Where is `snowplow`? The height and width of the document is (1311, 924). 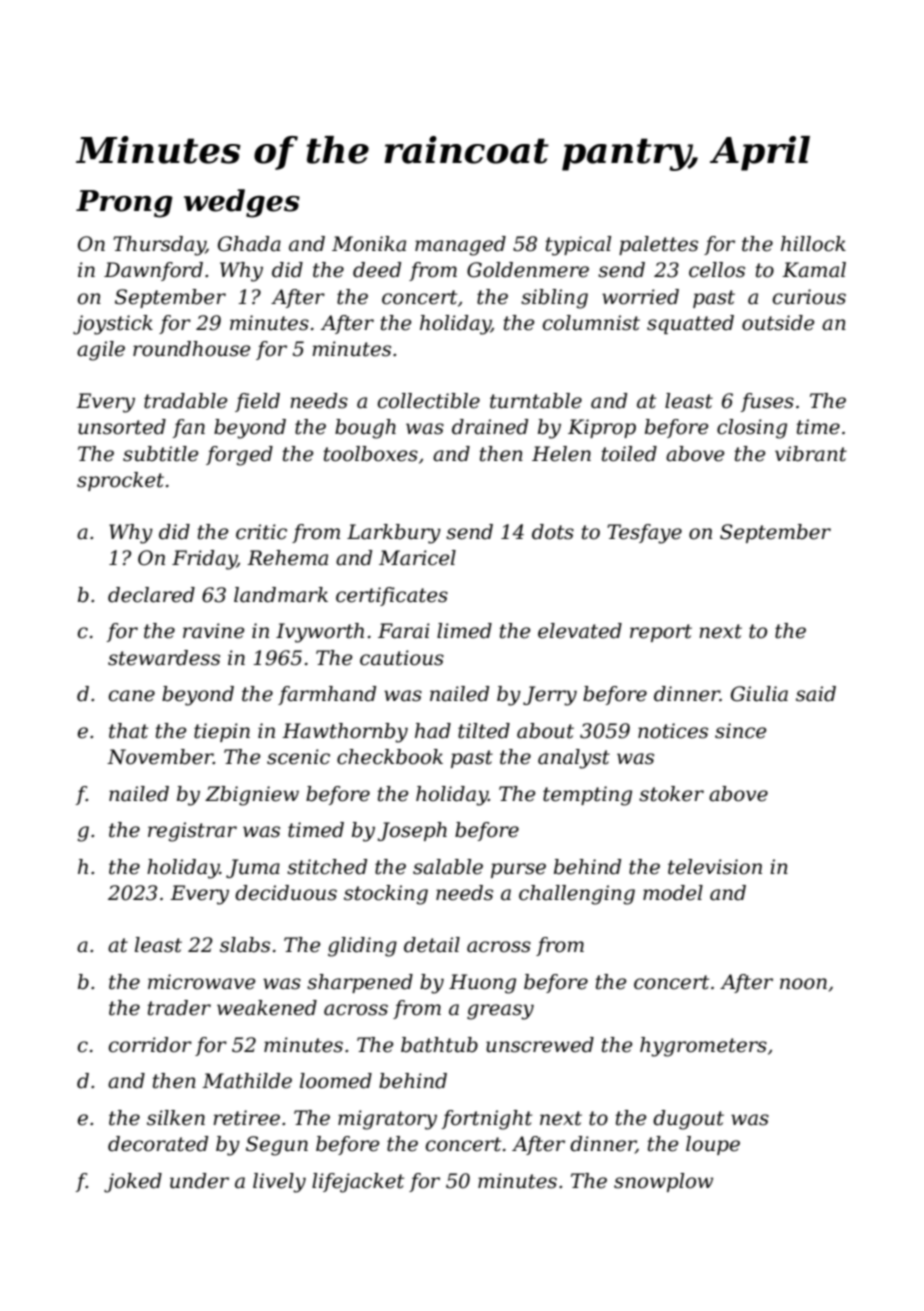 snowplow is located at coordinates (663, 1182).
